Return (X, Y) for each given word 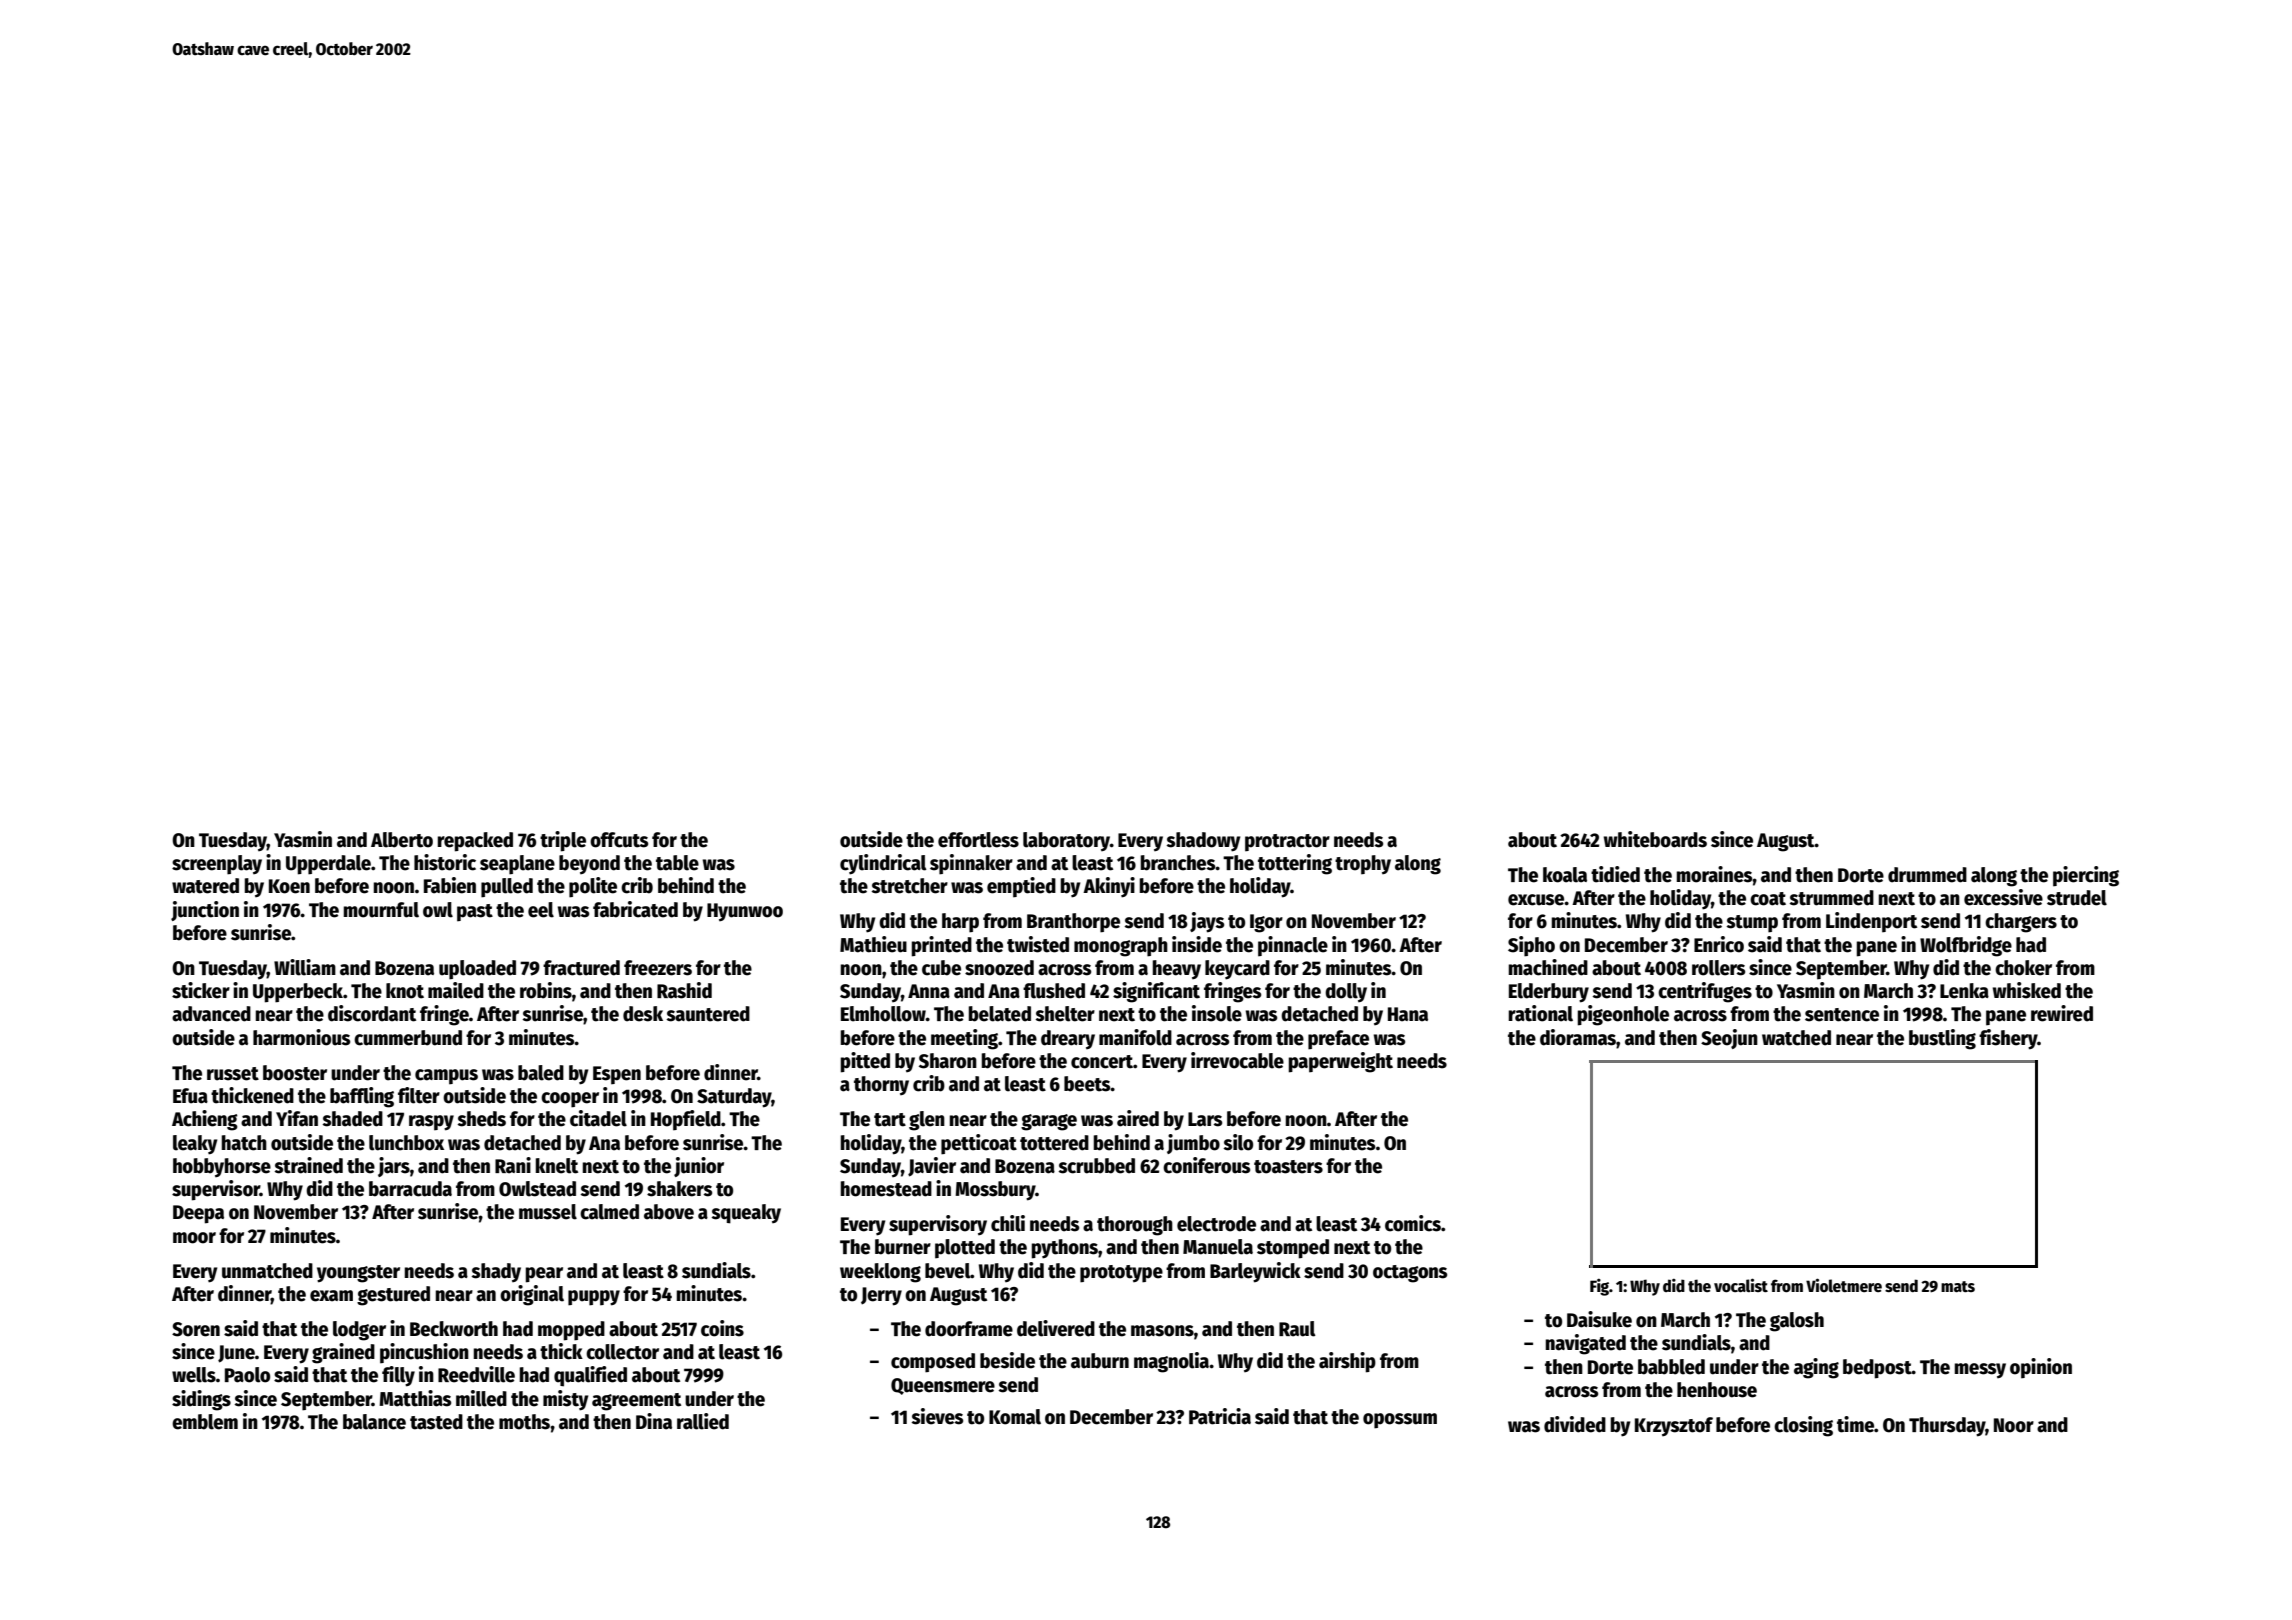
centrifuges (1705, 992)
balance (374, 1422)
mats (1958, 1286)
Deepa (198, 1214)
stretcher (909, 886)
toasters (1288, 1167)
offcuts (619, 840)
